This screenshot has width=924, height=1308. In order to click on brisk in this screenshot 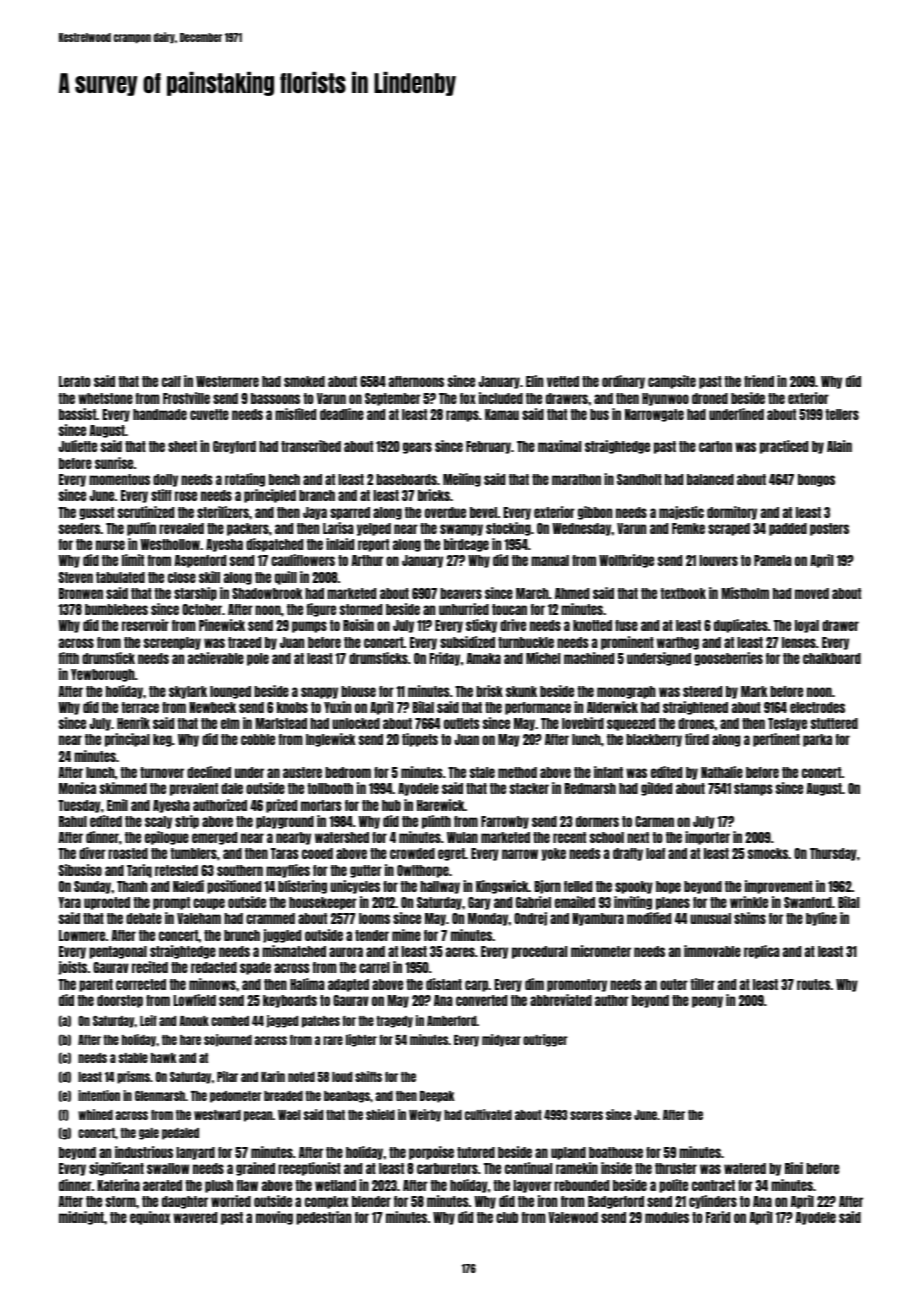, I will do `click(489, 691)`.
